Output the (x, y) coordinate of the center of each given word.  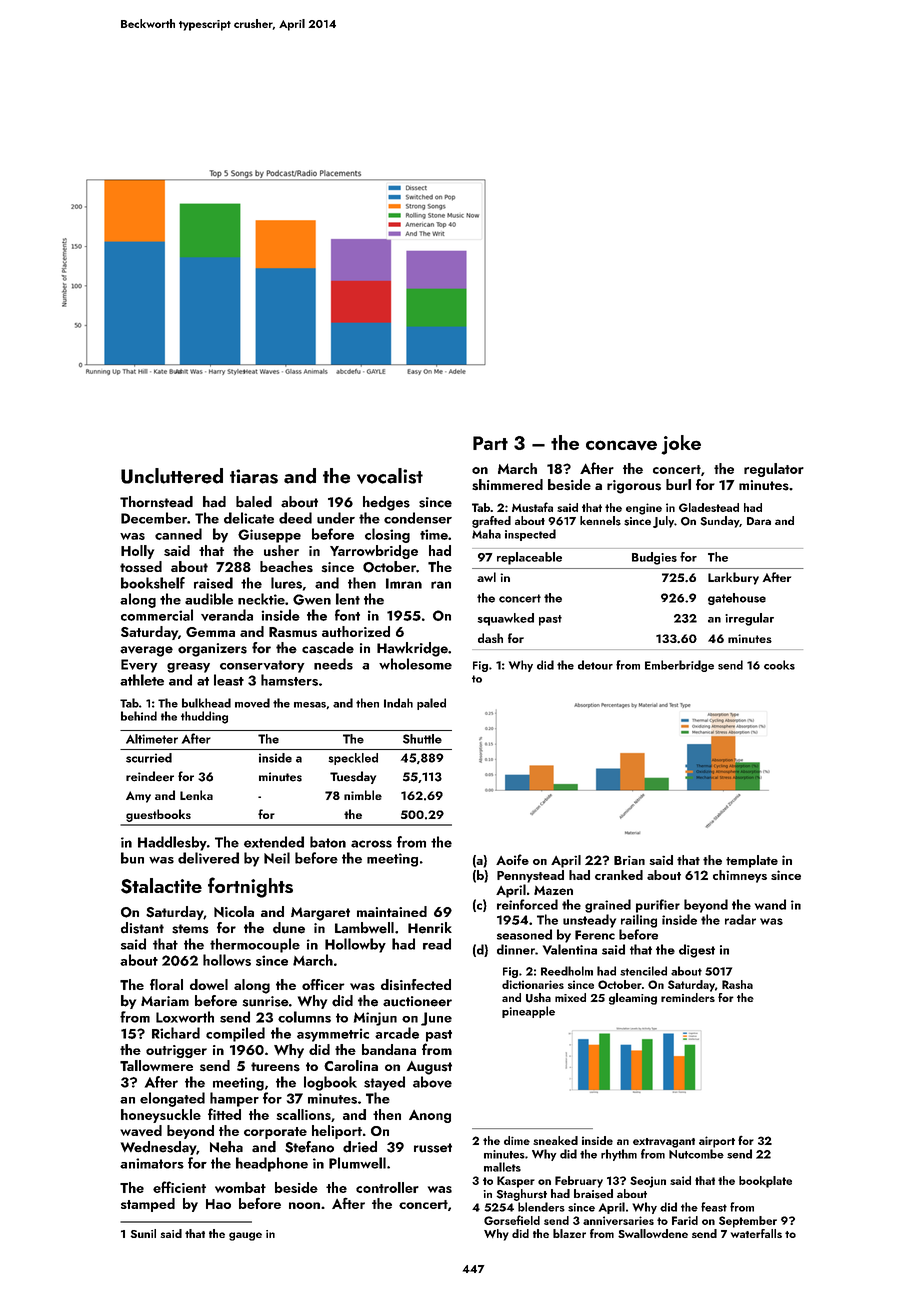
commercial (157, 615)
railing (639, 921)
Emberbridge (679, 666)
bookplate (765, 1182)
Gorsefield (512, 1220)
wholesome (415, 664)
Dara (759, 521)
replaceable (529, 558)
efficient (179, 1187)
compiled (235, 1034)
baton (328, 842)
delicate (249, 518)
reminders (688, 997)
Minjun (375, 1019)
